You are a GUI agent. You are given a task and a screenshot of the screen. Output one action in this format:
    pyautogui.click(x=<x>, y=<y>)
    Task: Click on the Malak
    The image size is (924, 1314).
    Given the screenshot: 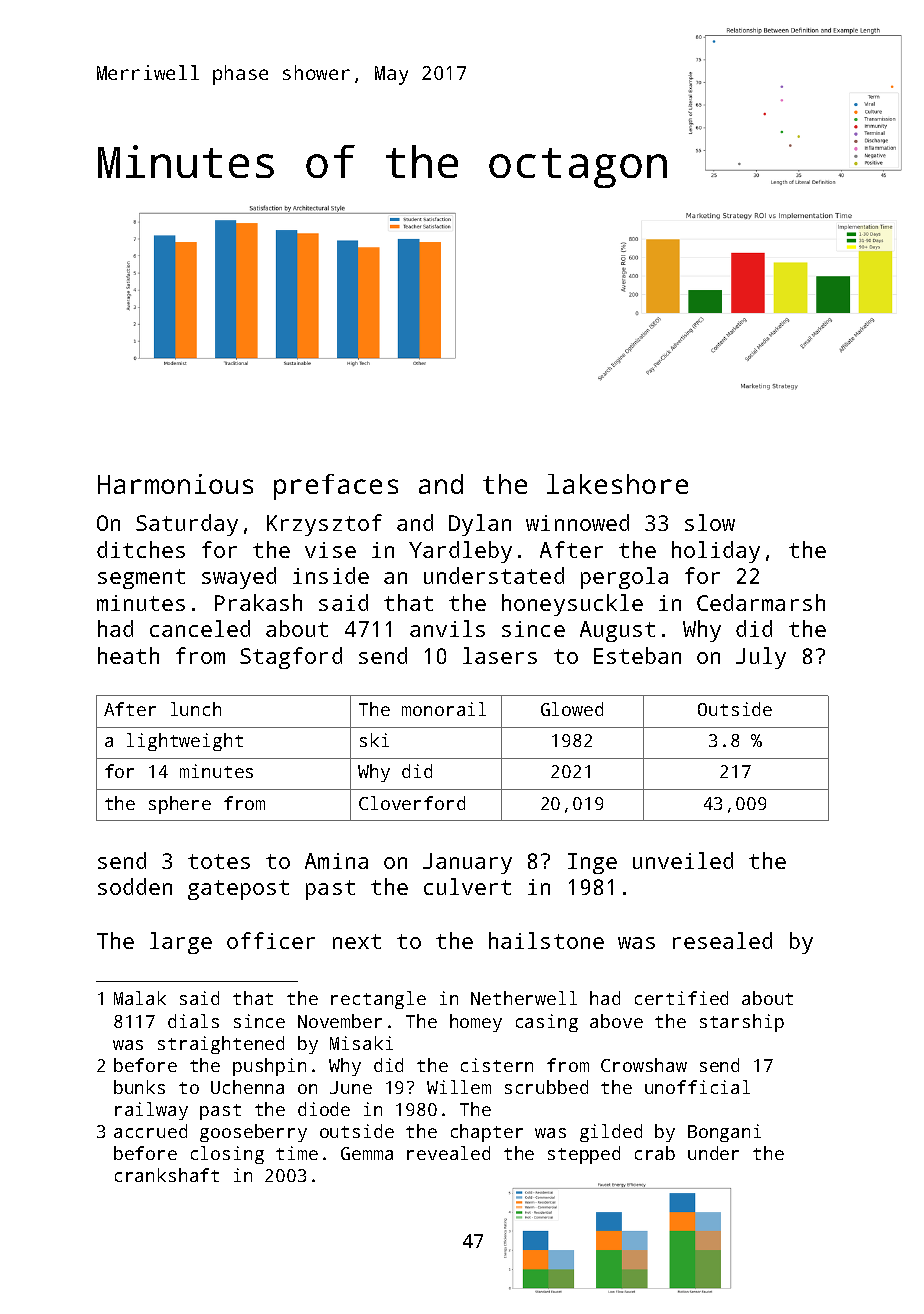 What is the action you would take?
    pyautogui.click(x=140, y=998)
